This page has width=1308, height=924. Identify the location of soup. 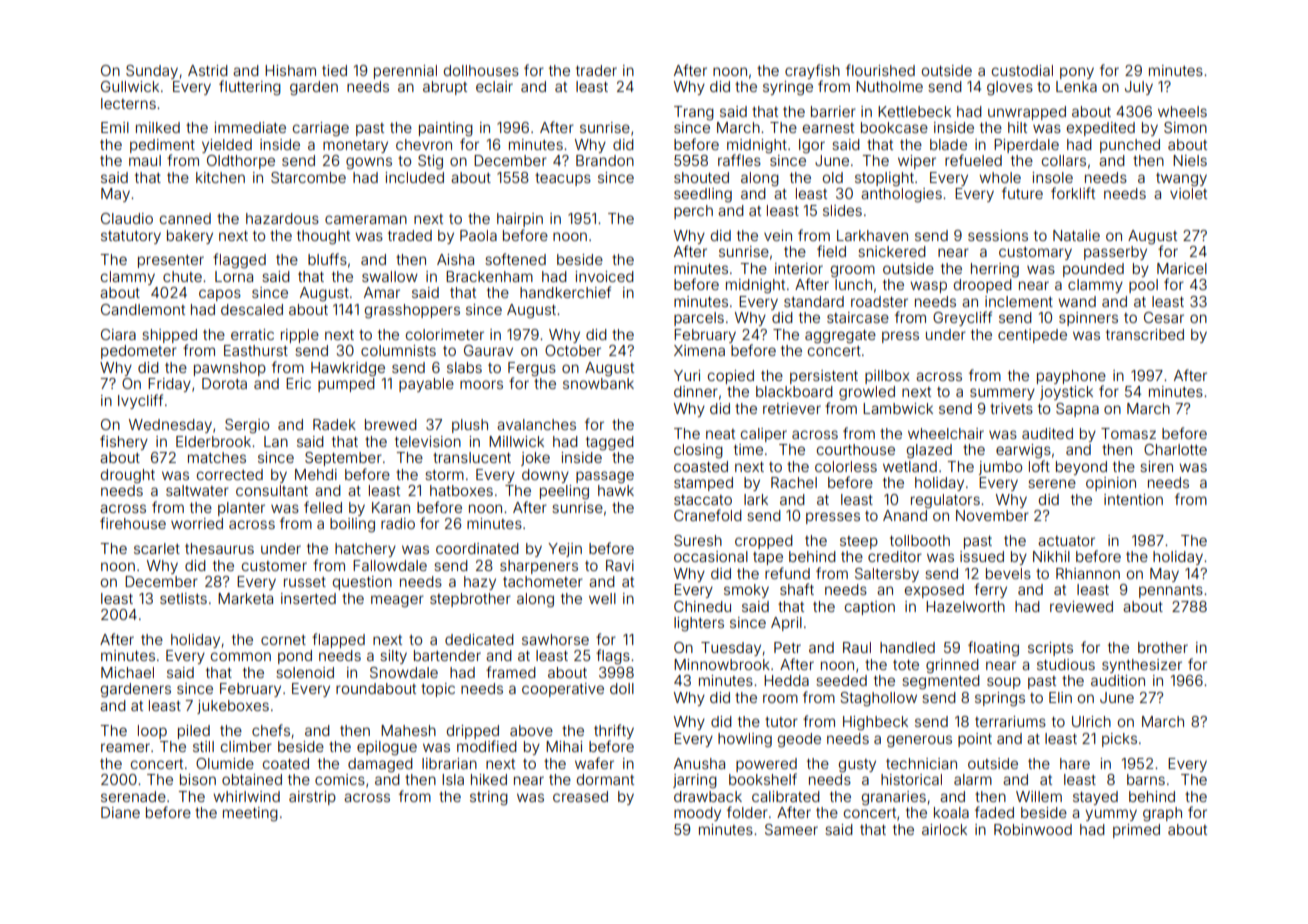
(1004, 683).
